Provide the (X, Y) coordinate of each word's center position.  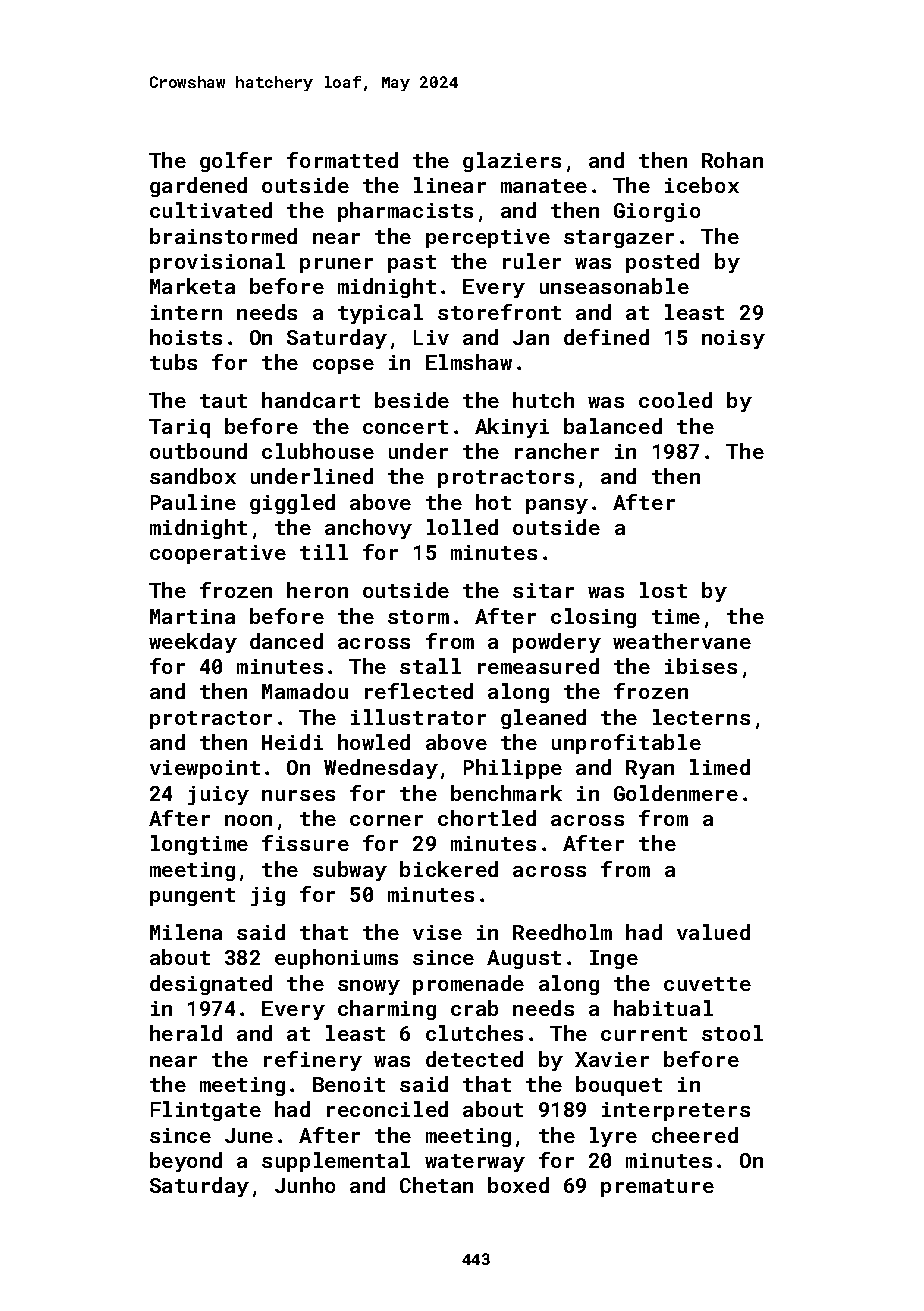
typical (380, 314)
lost (663, 590)
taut (223, 401)
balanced (613, 426)
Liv (431, 337)
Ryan (650, 769)
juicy (218, 795)
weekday (193, 643)
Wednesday (381, 769)
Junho (305, 1185)
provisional (217, 263)
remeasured (538, 666)
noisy (733, 339)
